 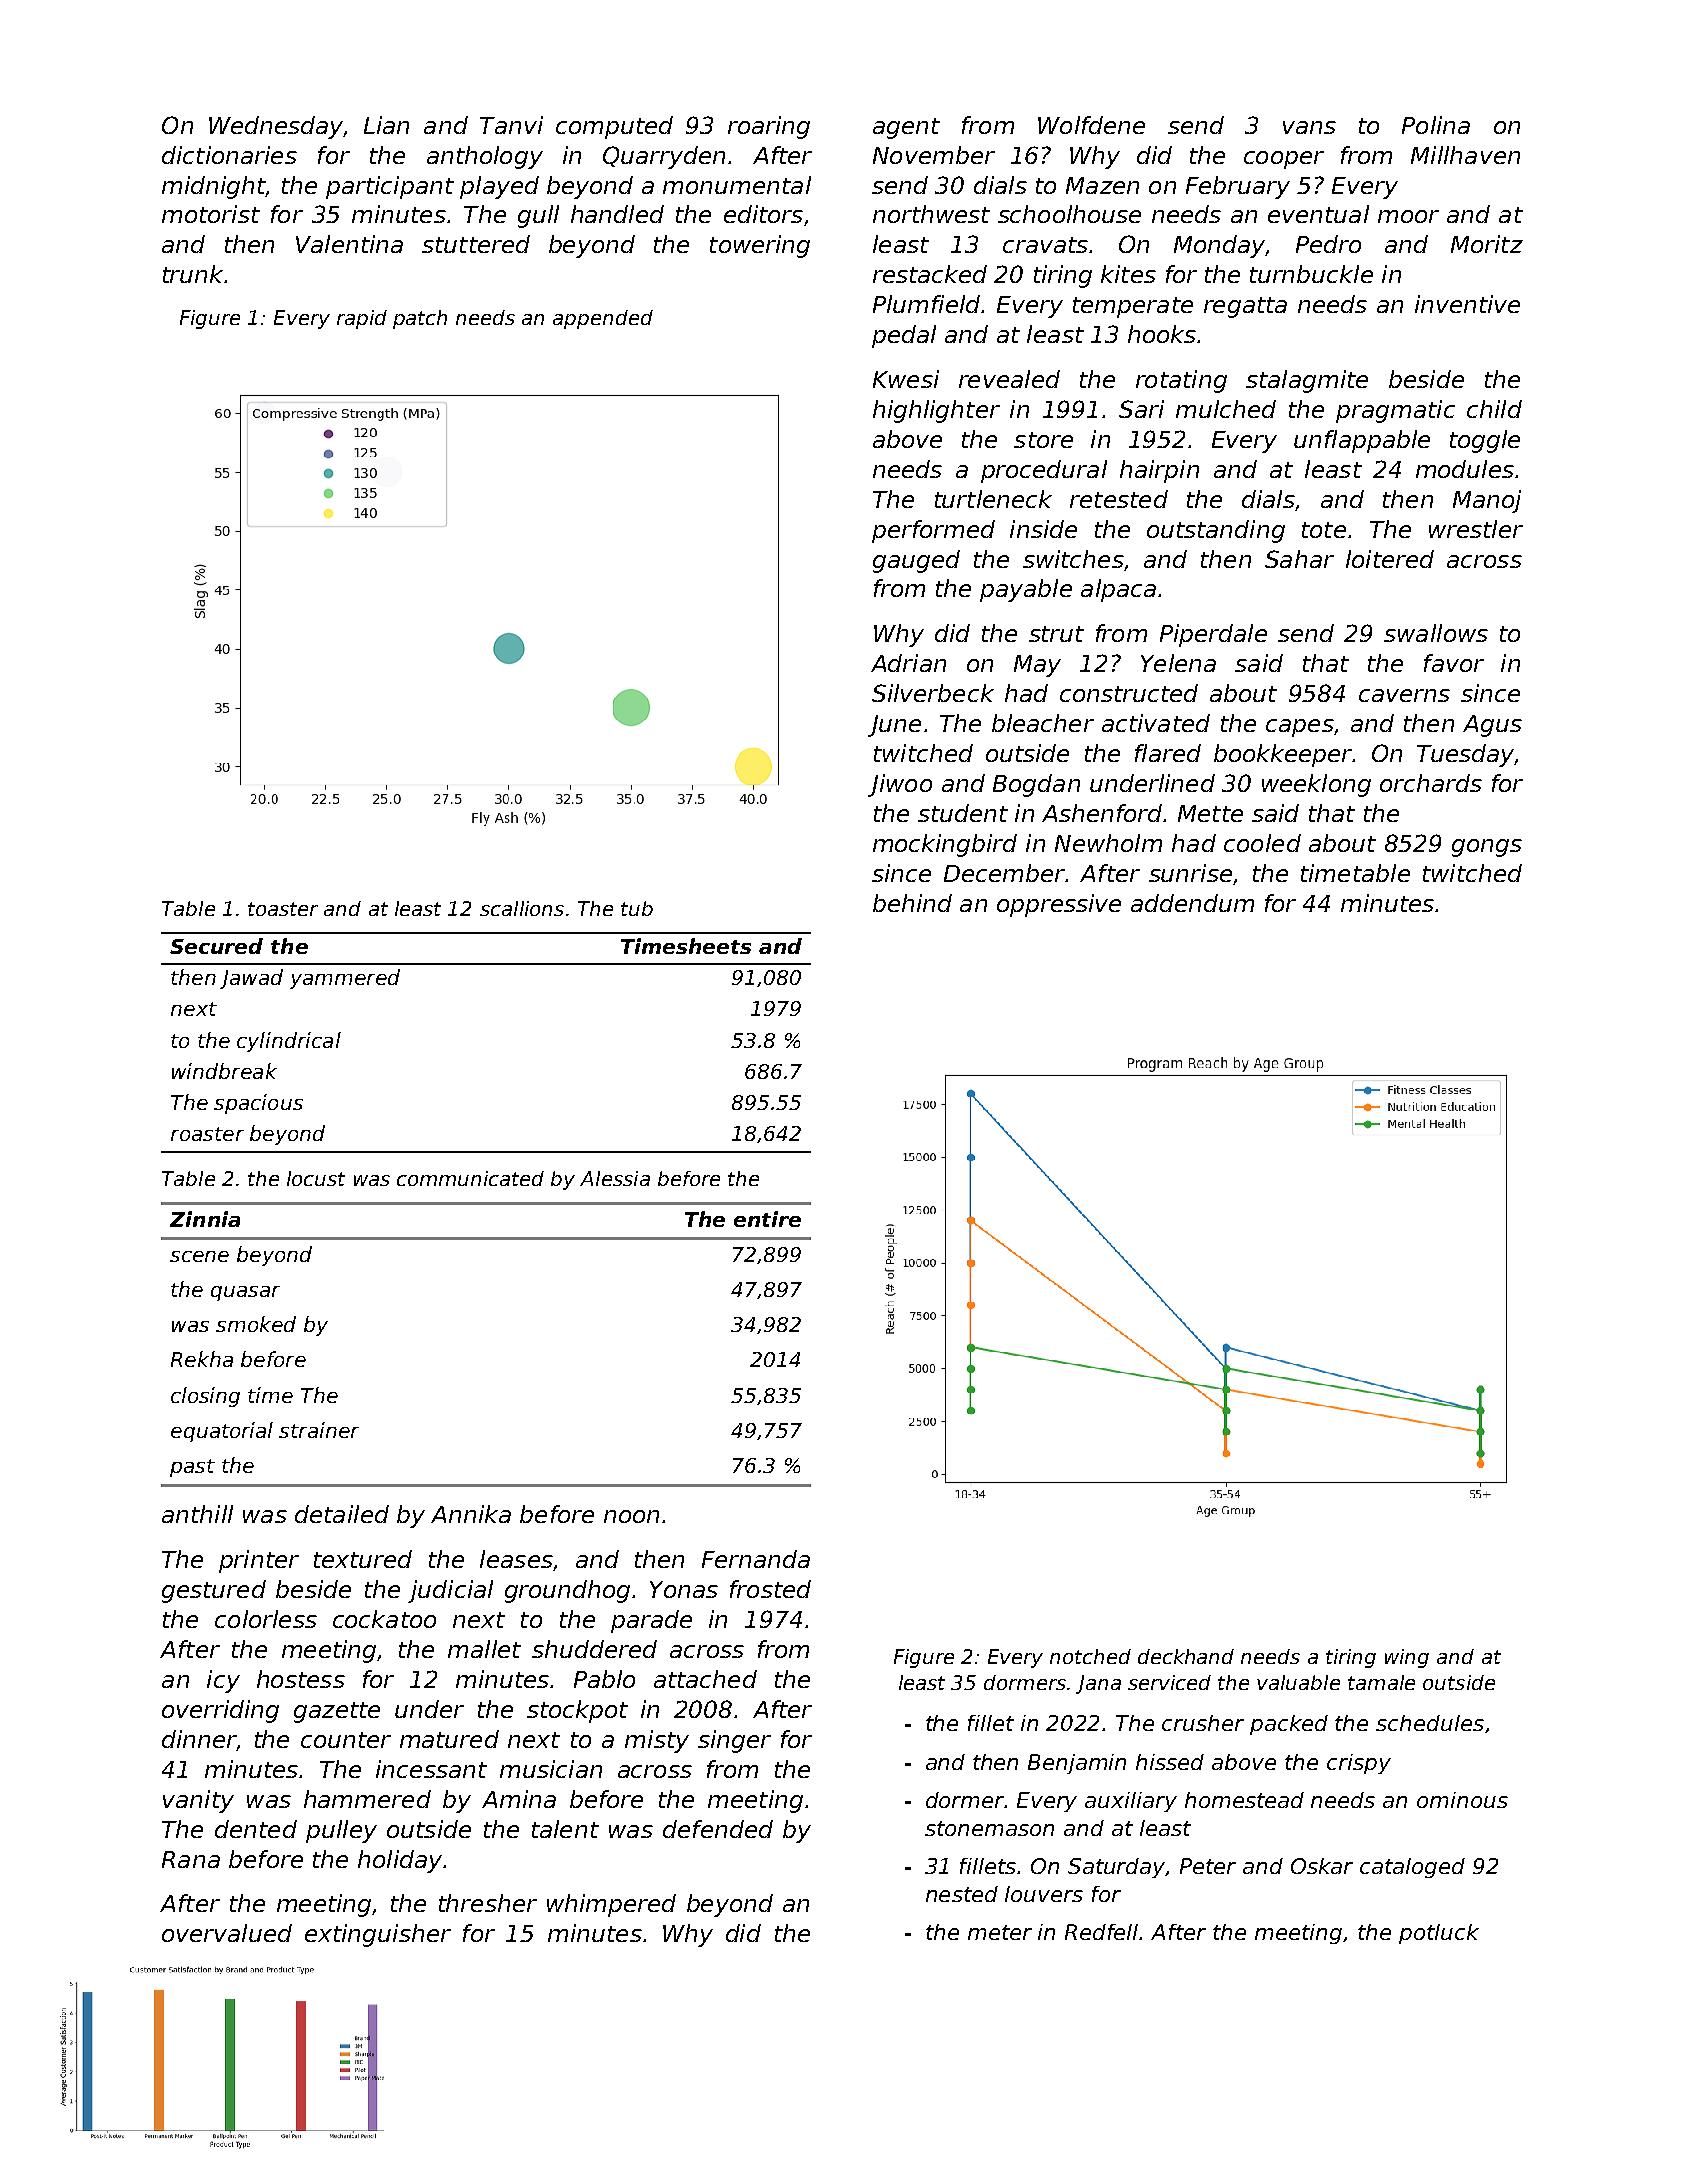 What do you see at coordinates (420, 319) in the screenshot?
I see `patch` at bounding box center [420, 319].
